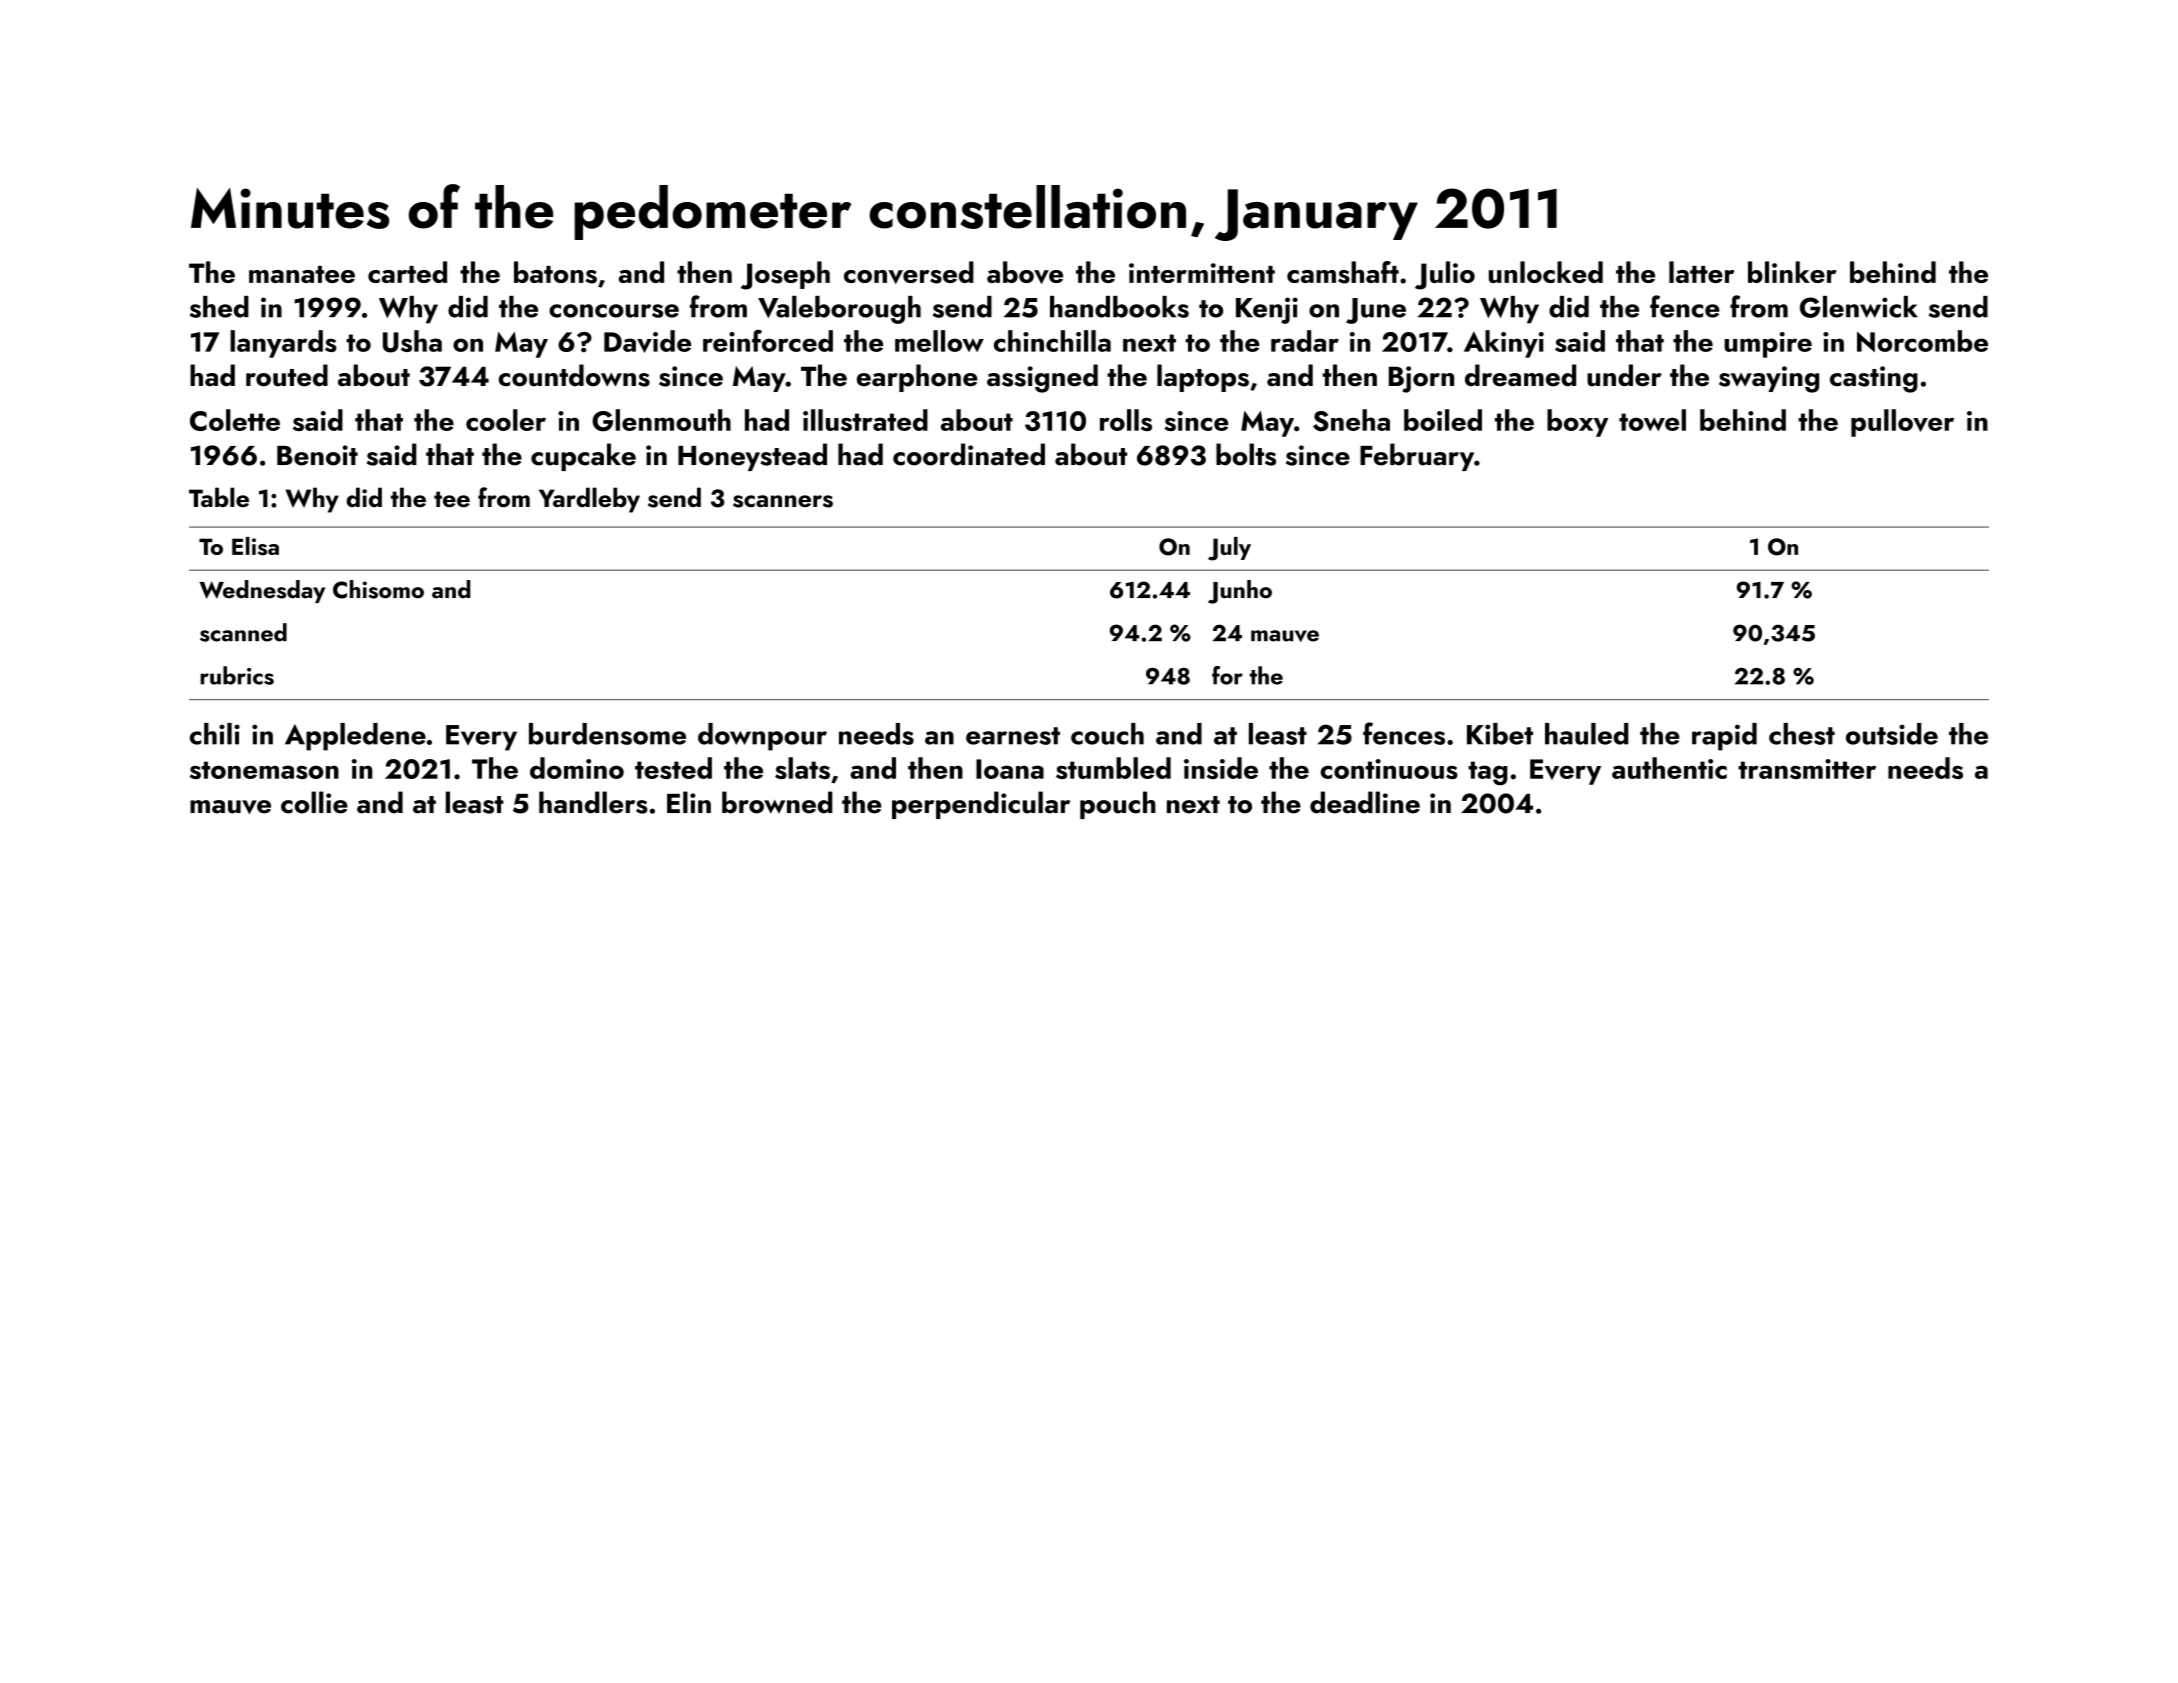  What do you see at coordinates (1202, 273) in the page?
I see `intermittent` at bounding box center [1202, 273].
